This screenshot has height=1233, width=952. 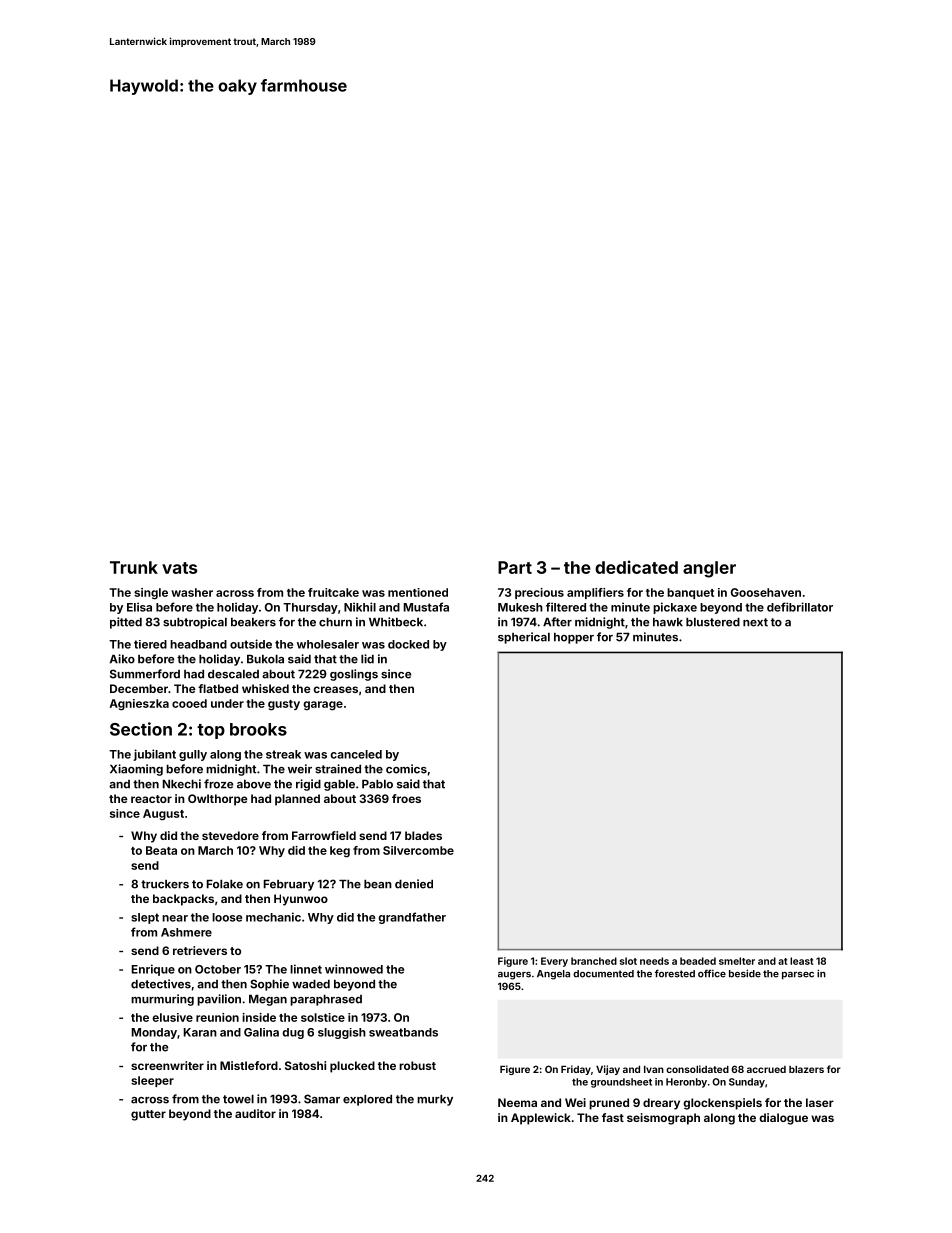 I want to click on gutter, so click(x=148, y=1115).
